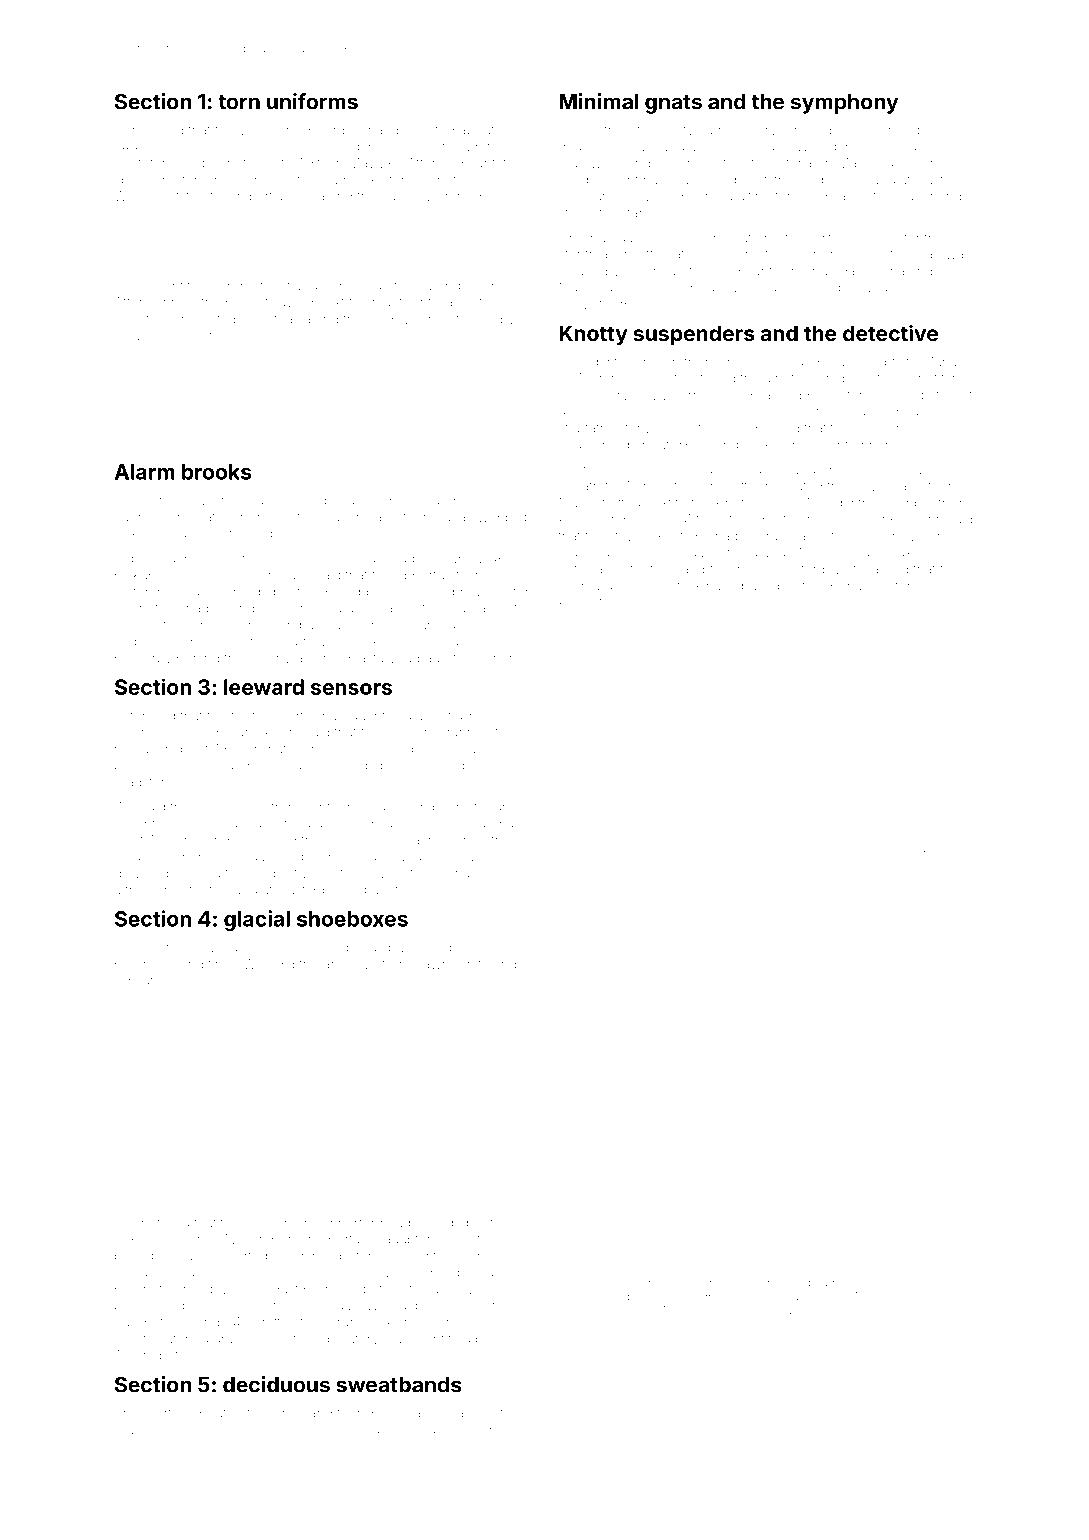 Image resolution: width=1089 pixels, height=1540 pixels. I want to click on foothill, so click(209, 889).
